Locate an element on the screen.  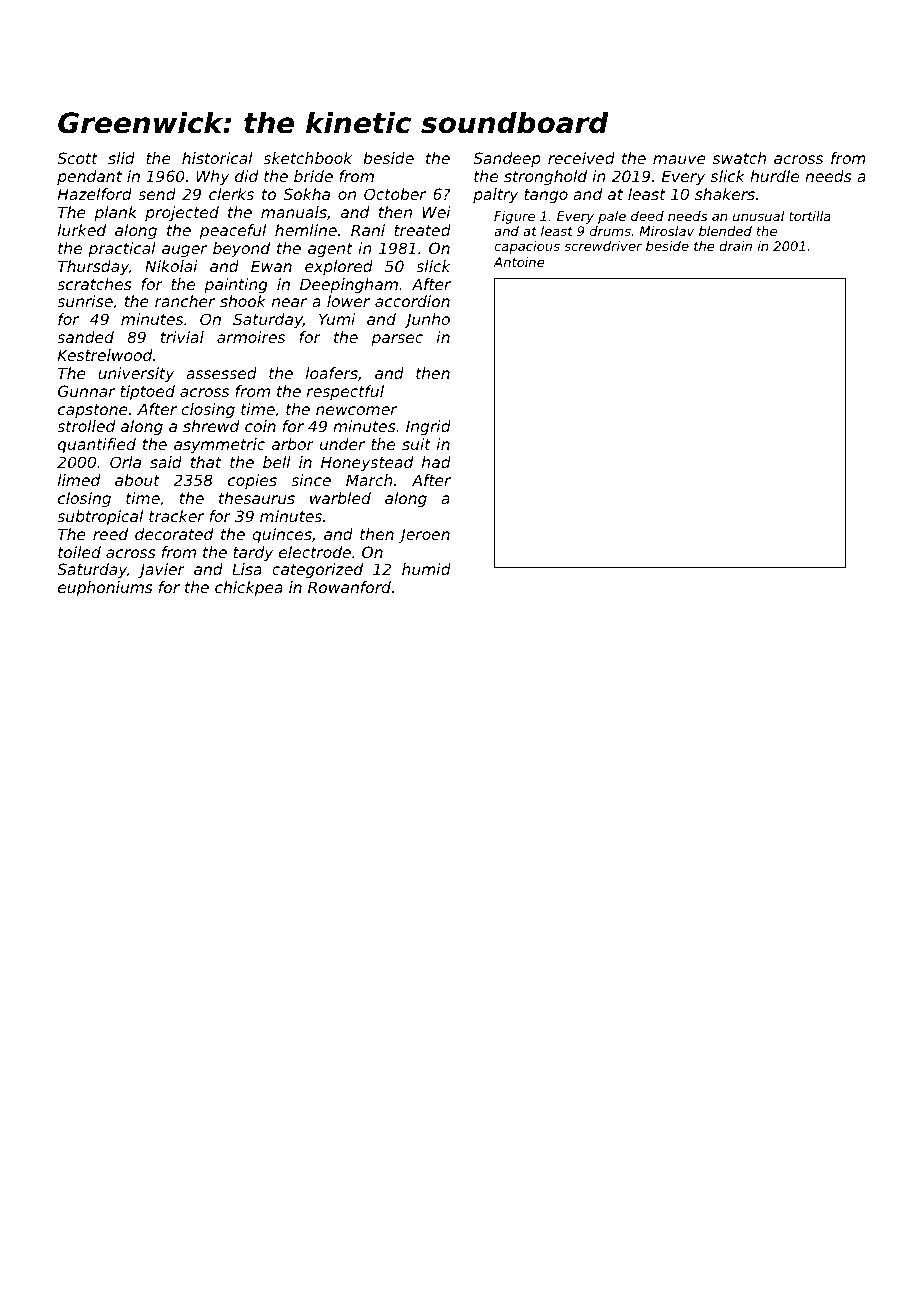
sanded is located at coordinates (85, 337).
